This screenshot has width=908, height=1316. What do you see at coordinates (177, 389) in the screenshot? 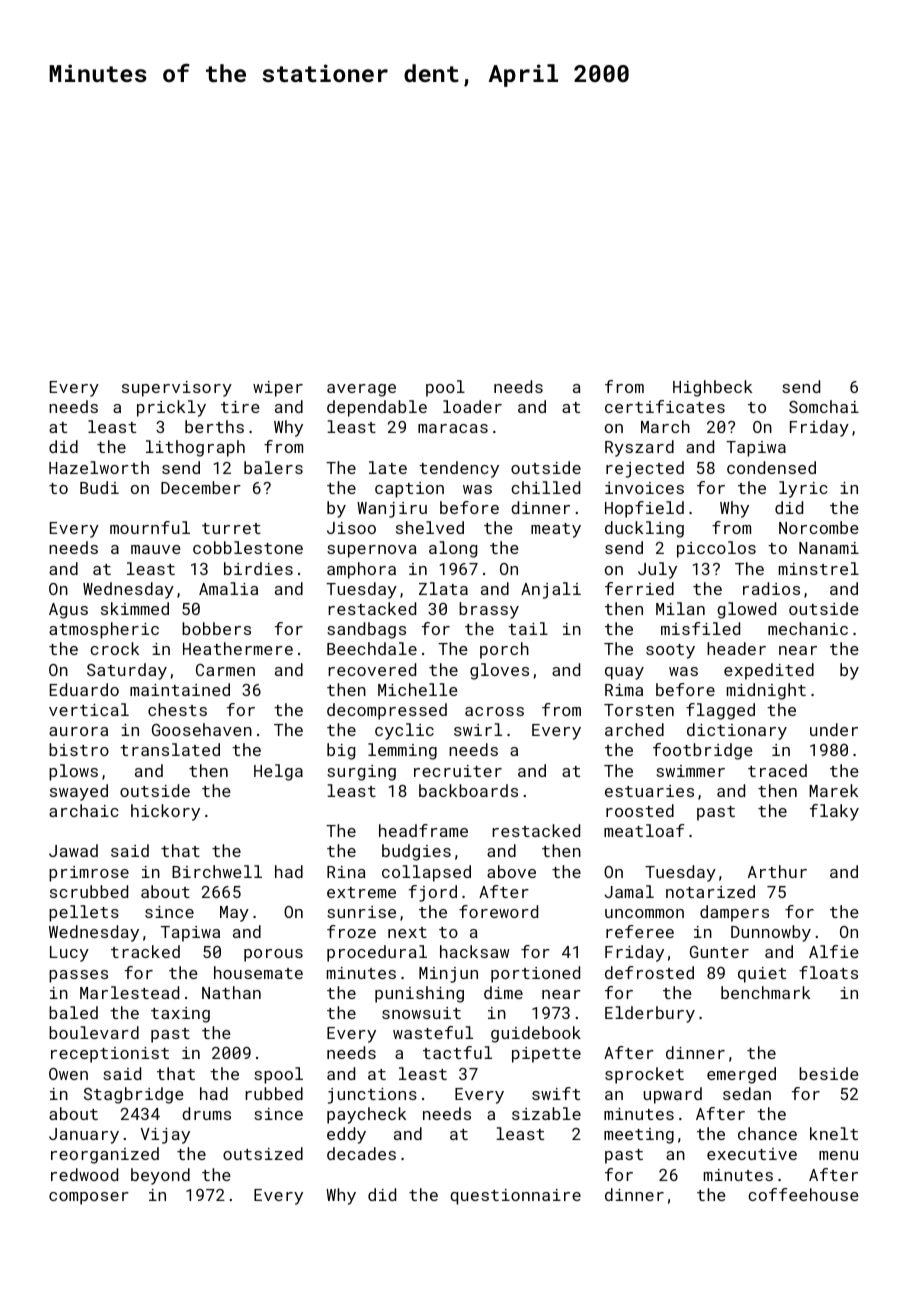
I see `supervisory` at bounding box center [177, 389].
